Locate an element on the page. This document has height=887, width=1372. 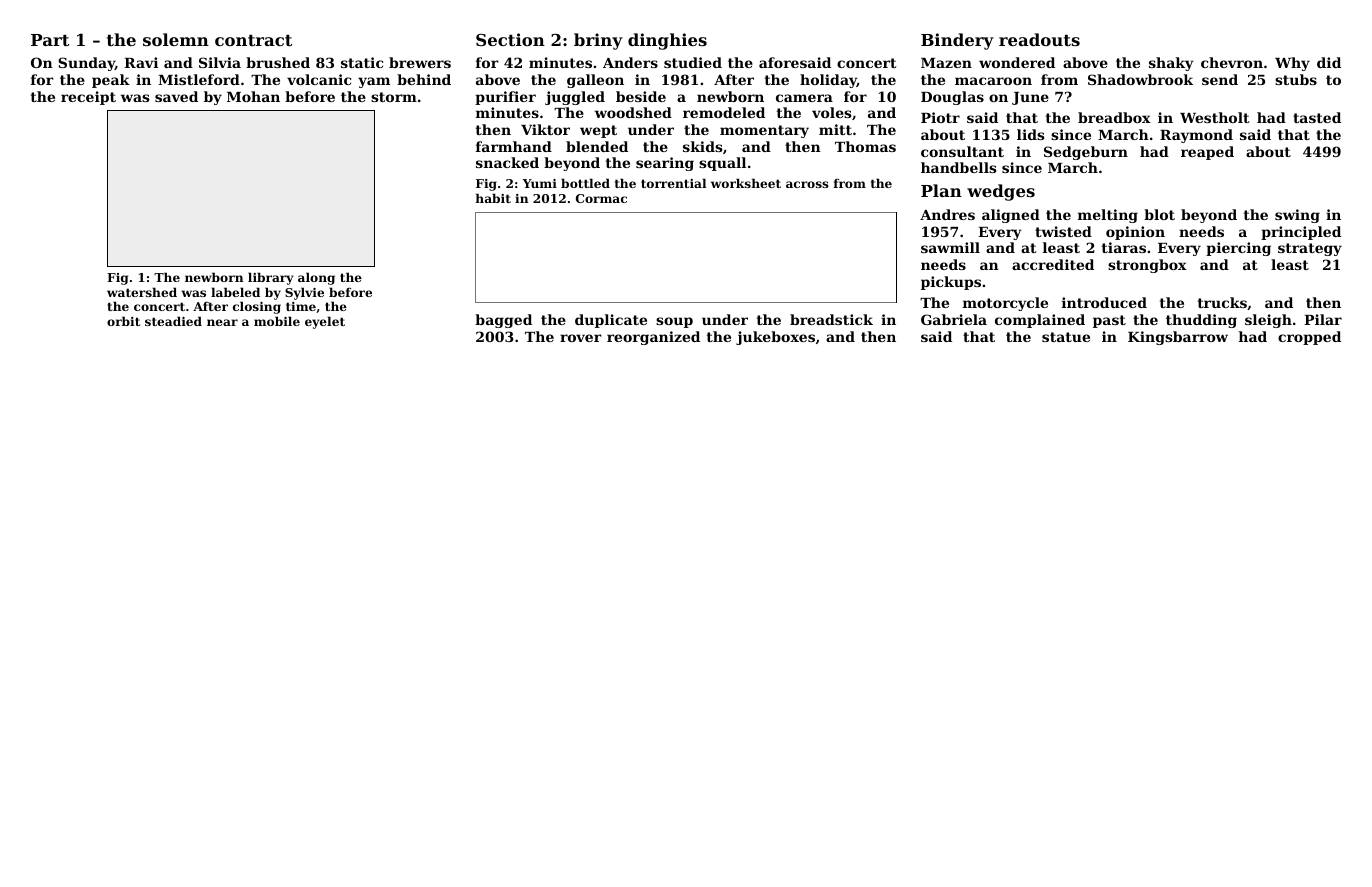
holiday is located at coordinates (828, 81).
